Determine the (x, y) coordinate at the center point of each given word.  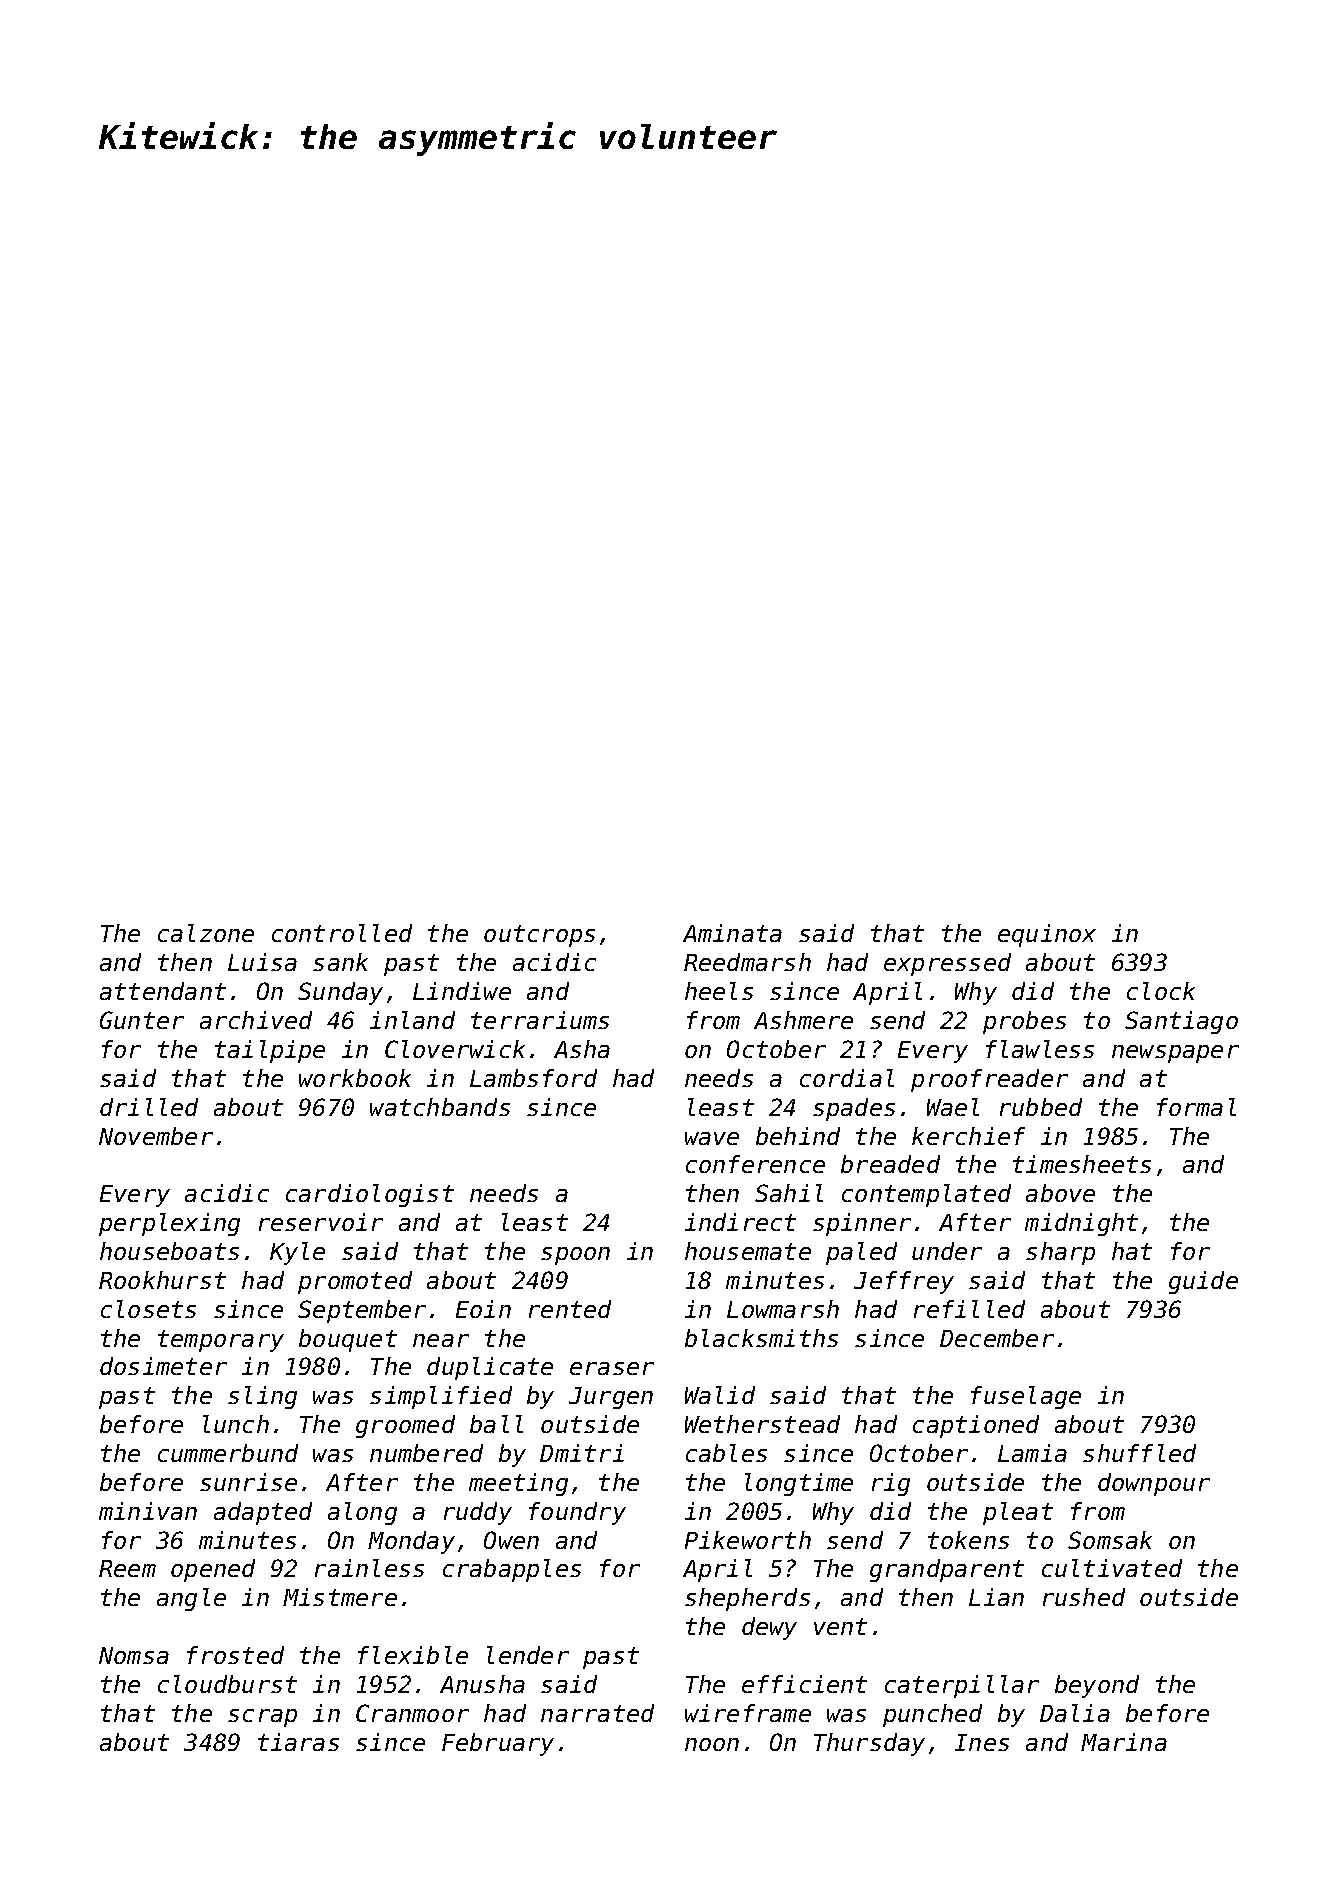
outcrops (539, 936)
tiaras (298, 1742)
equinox (1047, 935)
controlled (342, 933)
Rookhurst (162, 1280)
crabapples (512, 1570)
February (498, 1744)
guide (1203, 1282)
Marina (1124, 1742)
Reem (127, 1568)
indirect (740, 1222)
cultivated (1112, 1568)
